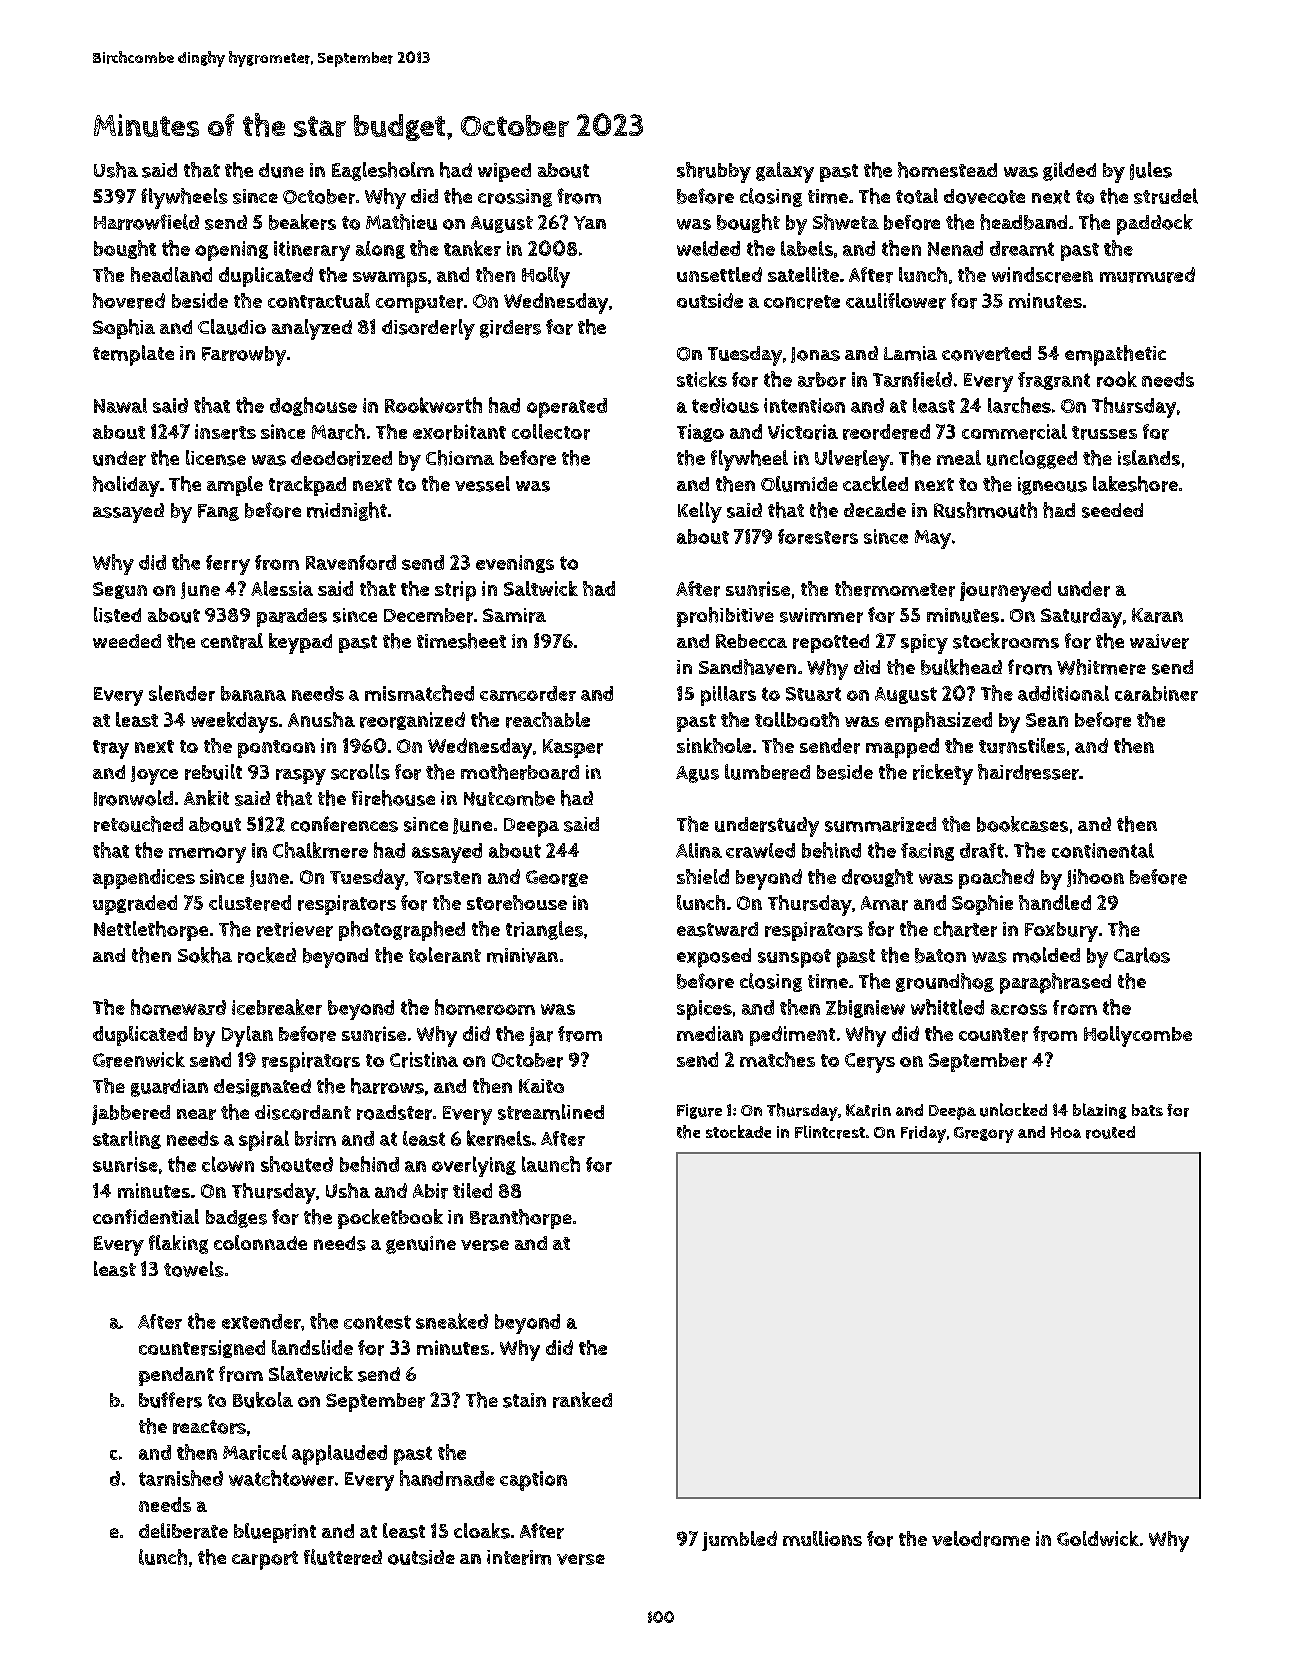 This document has height=1674, width=1294. I want to click on paraphrased, so click(1055, 983).
